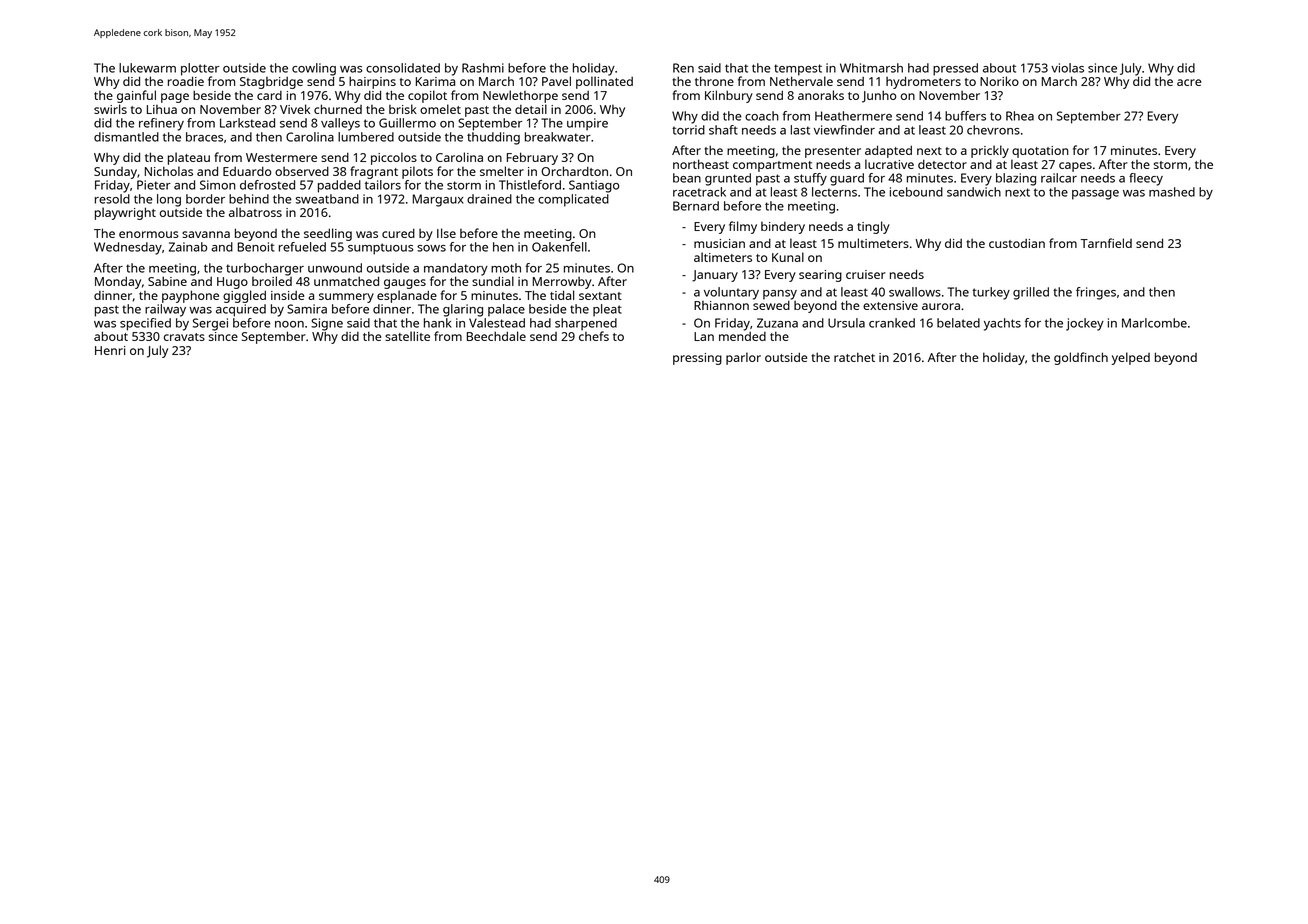 The image size is (1308, 924). What do you see at coordinates (1020, 116) in the document?
I see `Rhea` at bounding box center [1020, 116].
